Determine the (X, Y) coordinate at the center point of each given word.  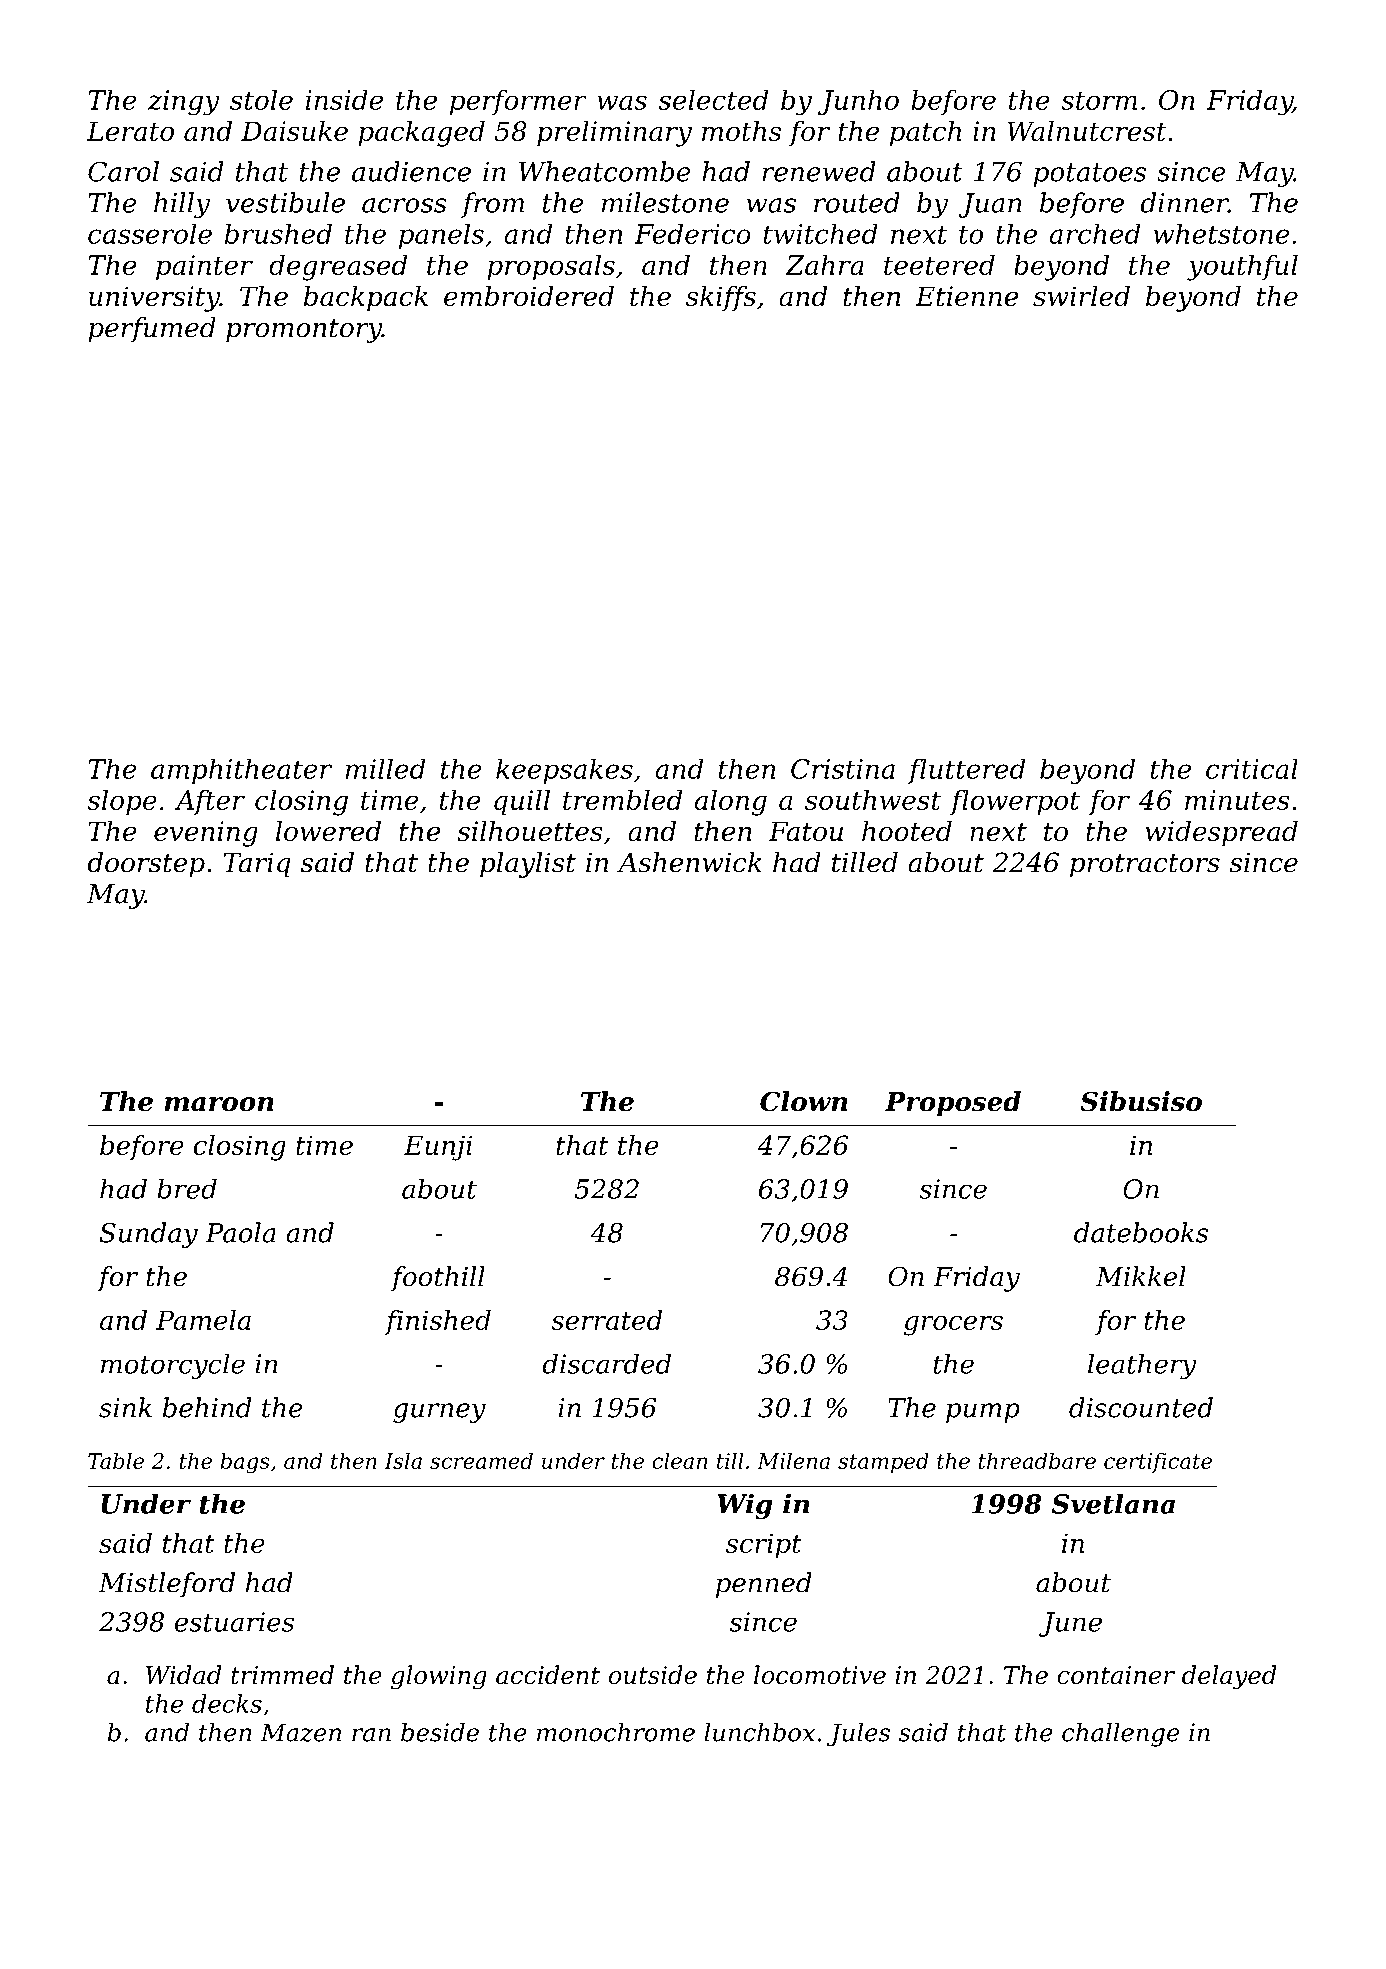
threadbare (1037, 1460)
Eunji (438, 1148)
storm (1099, 100)
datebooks (1141, 1232)
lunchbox (759, 1732)
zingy (184, 103)
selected (713, 99)
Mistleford (166, 1585)
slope (122, 802)
